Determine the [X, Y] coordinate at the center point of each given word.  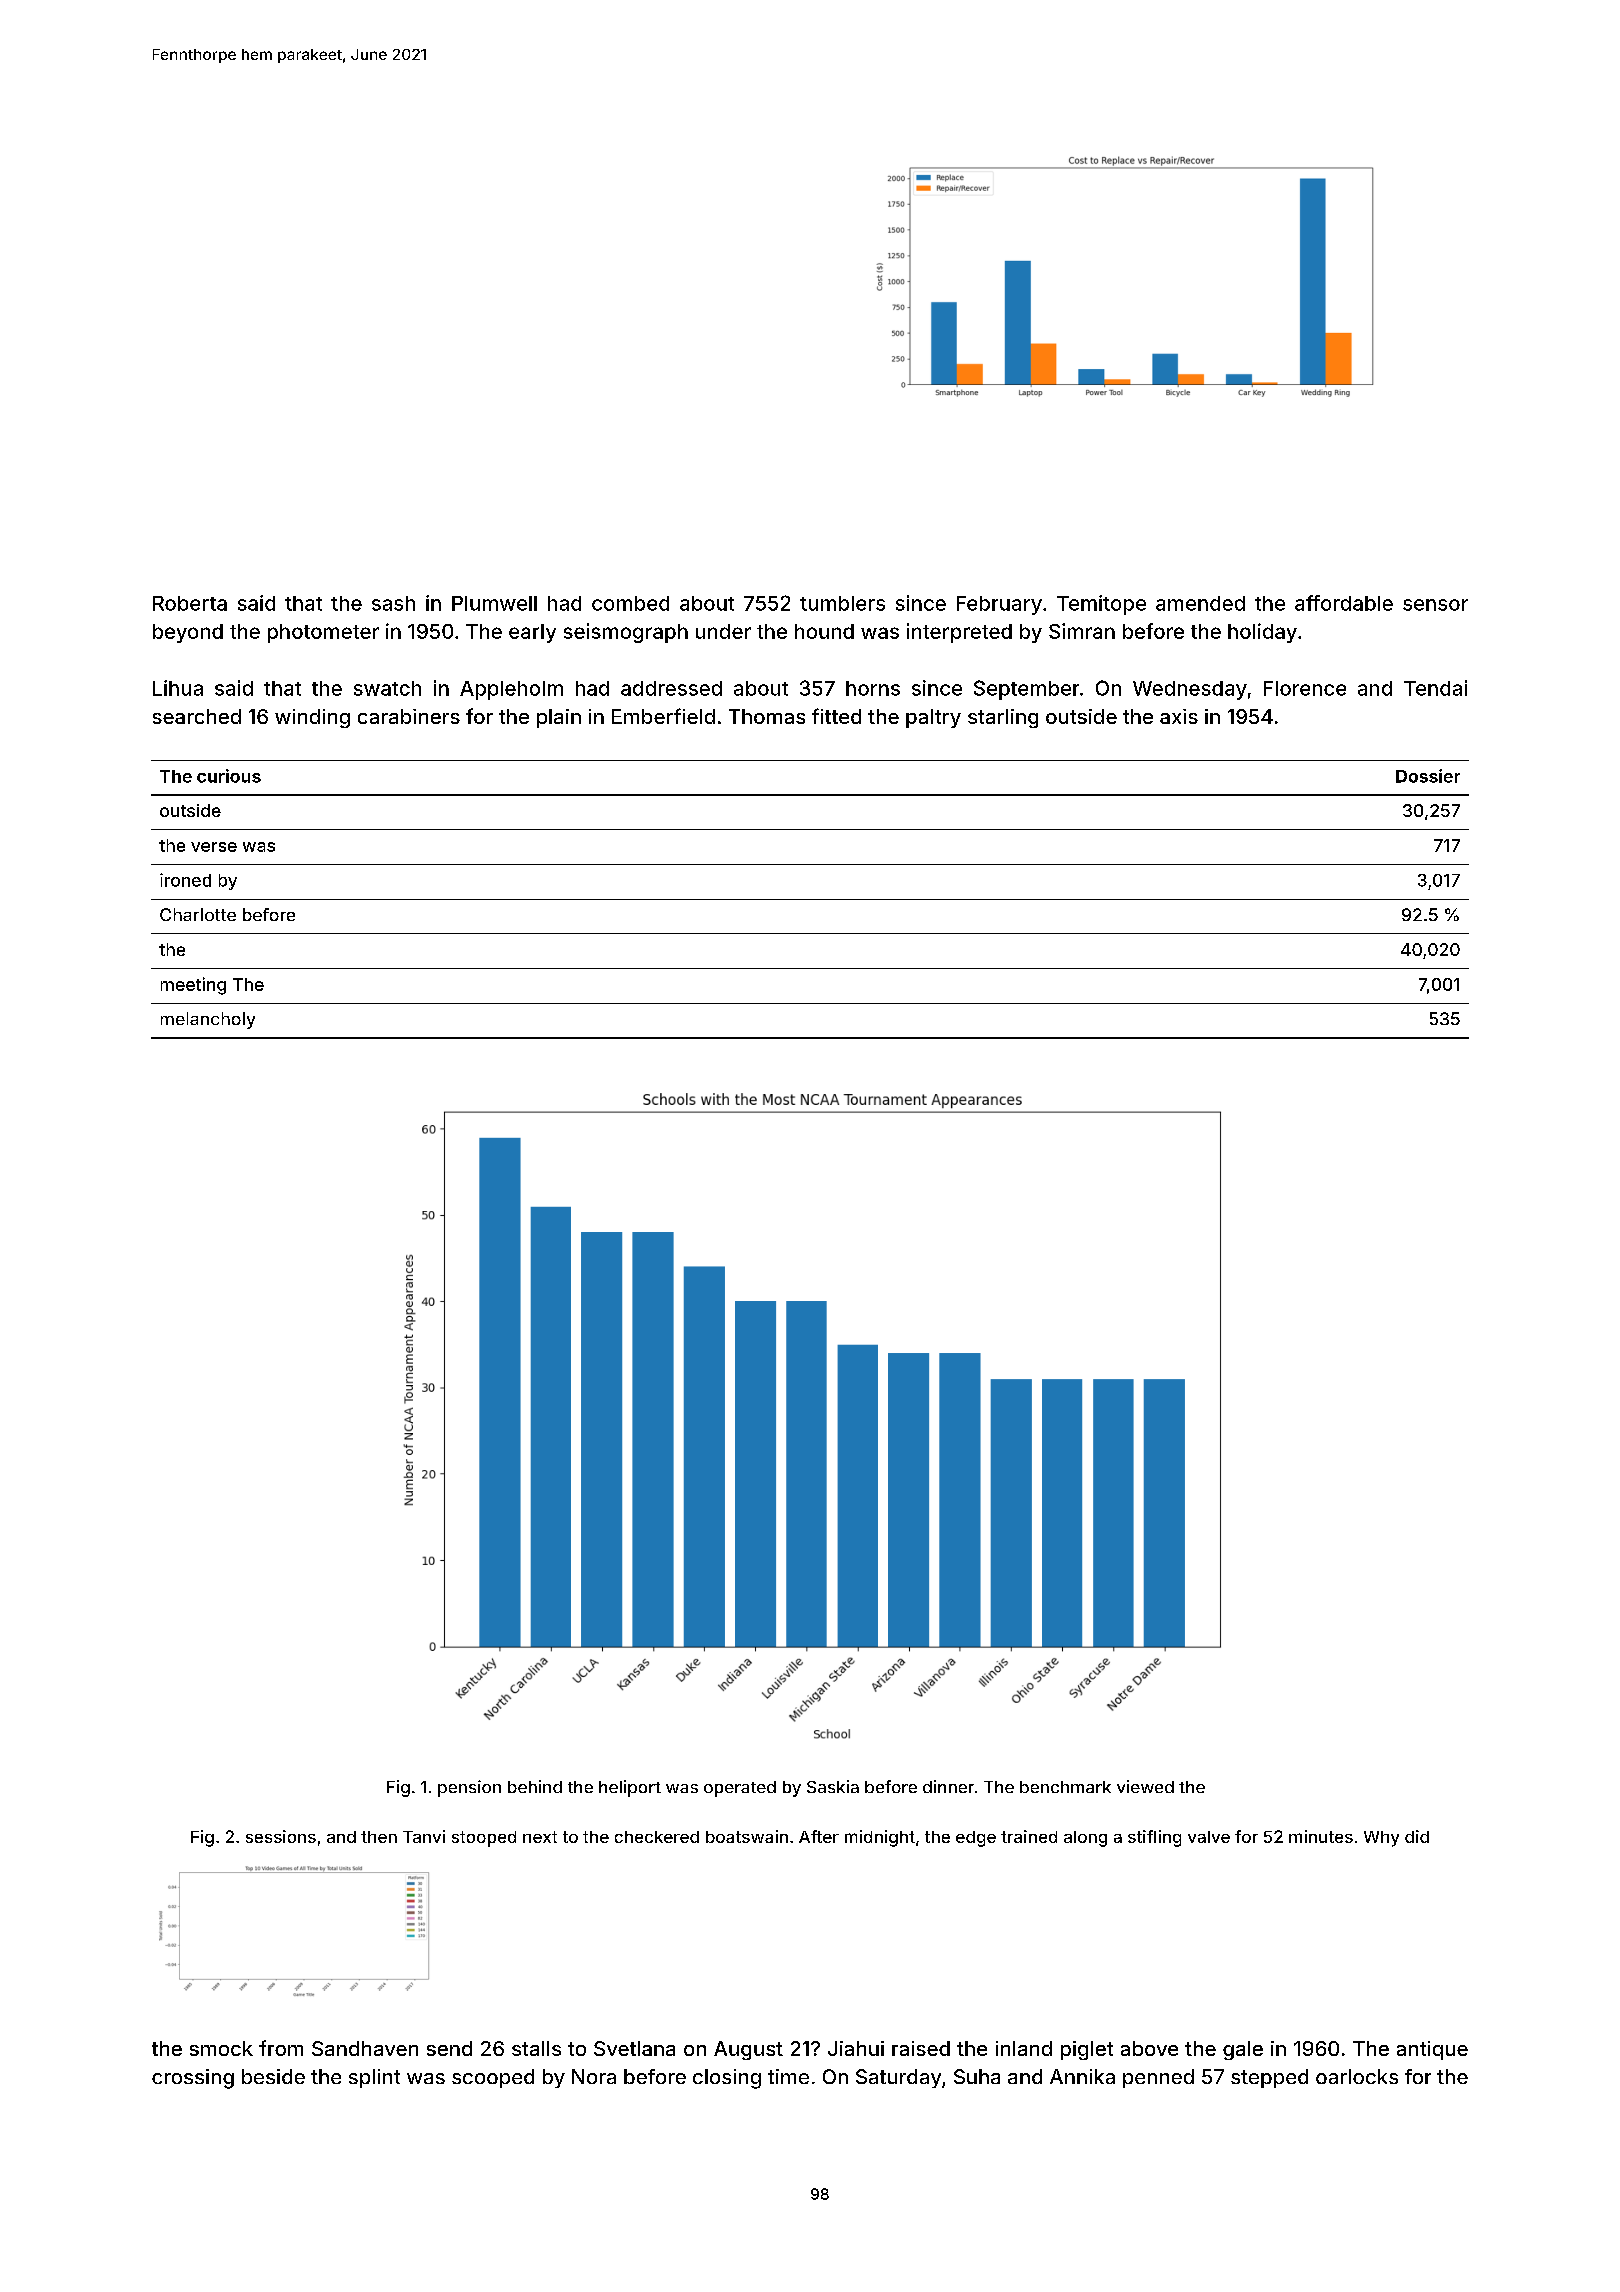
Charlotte [198, 914]
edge [976, 1839]
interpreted [959, 633]
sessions [281, 1836]
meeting [193, 986]
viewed [1145, 1786]
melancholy [208, 1020]
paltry [933, 718]
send [449, 2048]
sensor [1435, 605]
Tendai [1435, 688]
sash [393, 603]
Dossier [1428, 776]
